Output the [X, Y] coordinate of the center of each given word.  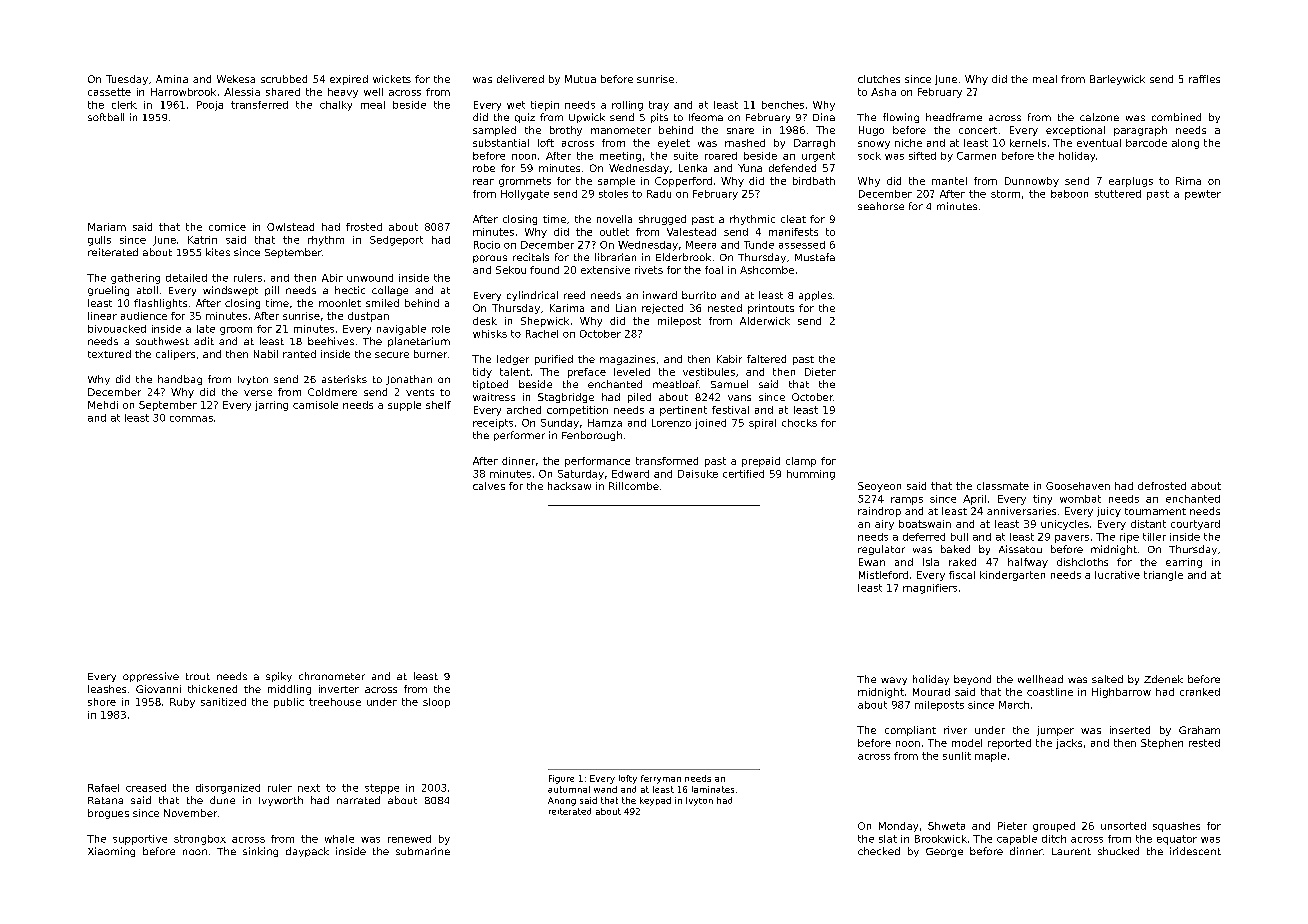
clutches [879, 79]
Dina [824, 117]
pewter [1203, 195]
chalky [336, 106]
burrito [699, 295]
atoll [147, 290]
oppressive [151, 677]
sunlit [957, 756]
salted [1107, 679]
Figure [561, 779]
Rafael [103, 788]
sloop [436, 703]
